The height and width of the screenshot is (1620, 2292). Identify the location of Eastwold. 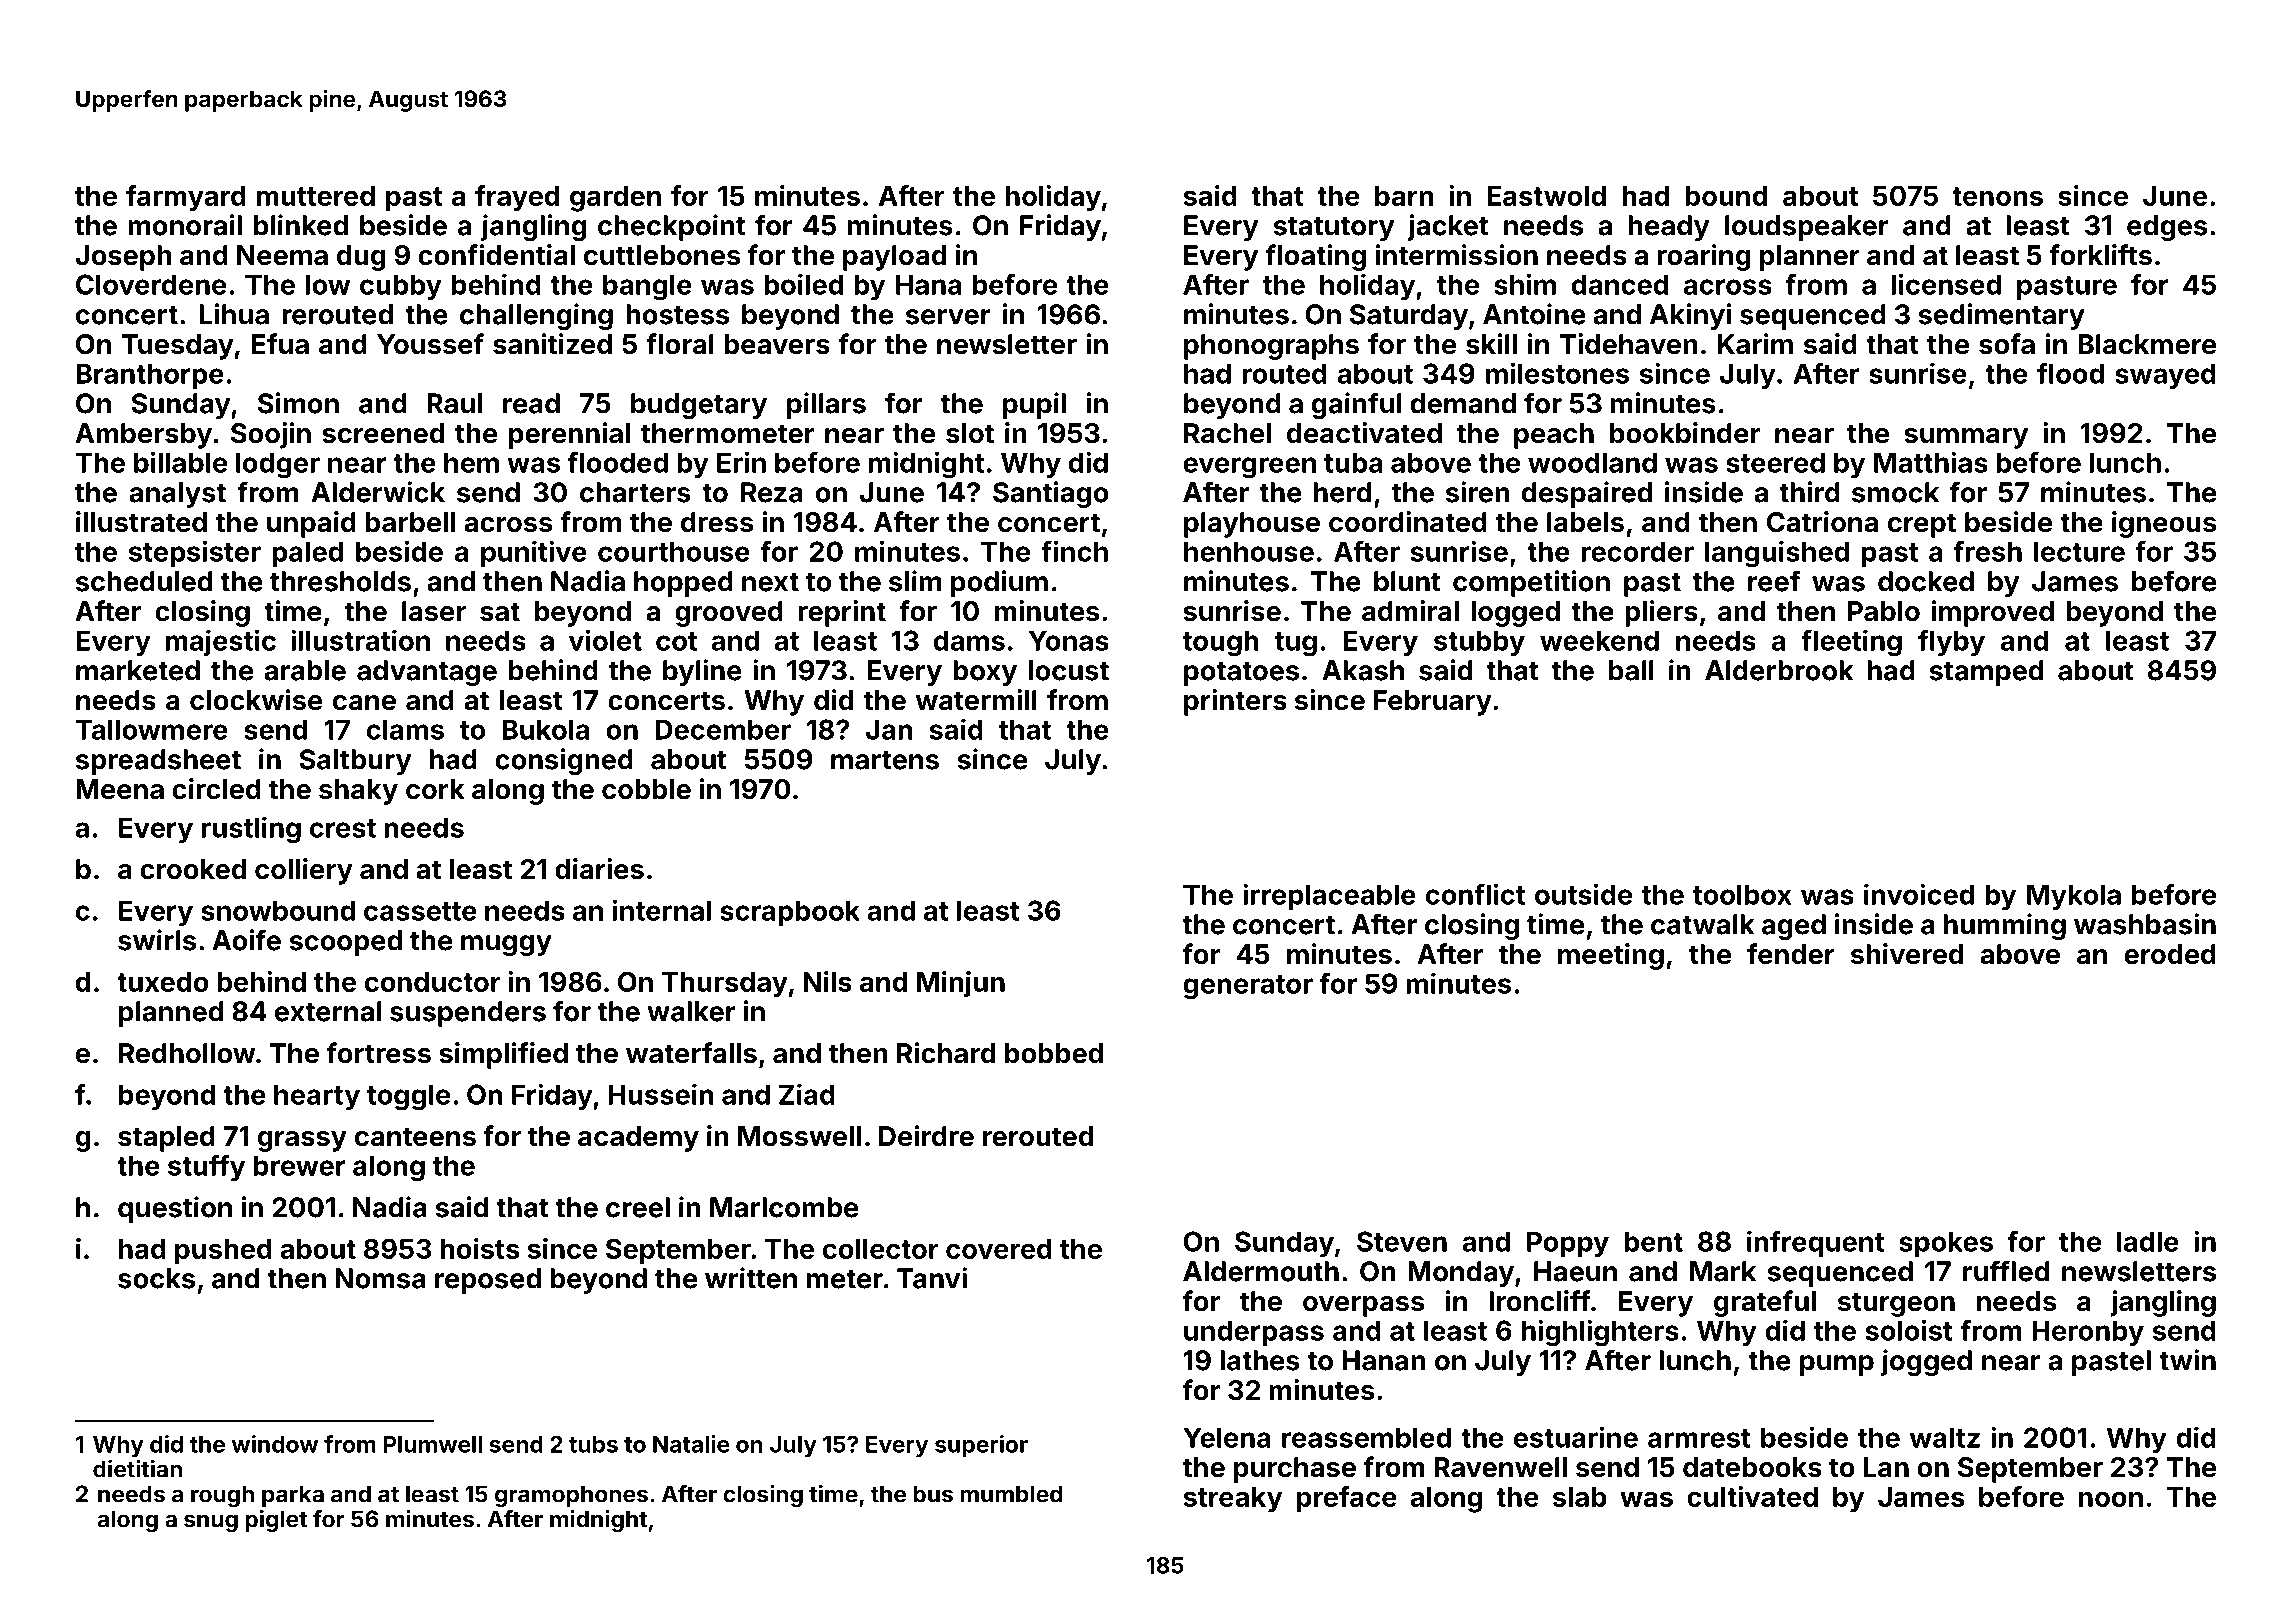
(1546, 196).
